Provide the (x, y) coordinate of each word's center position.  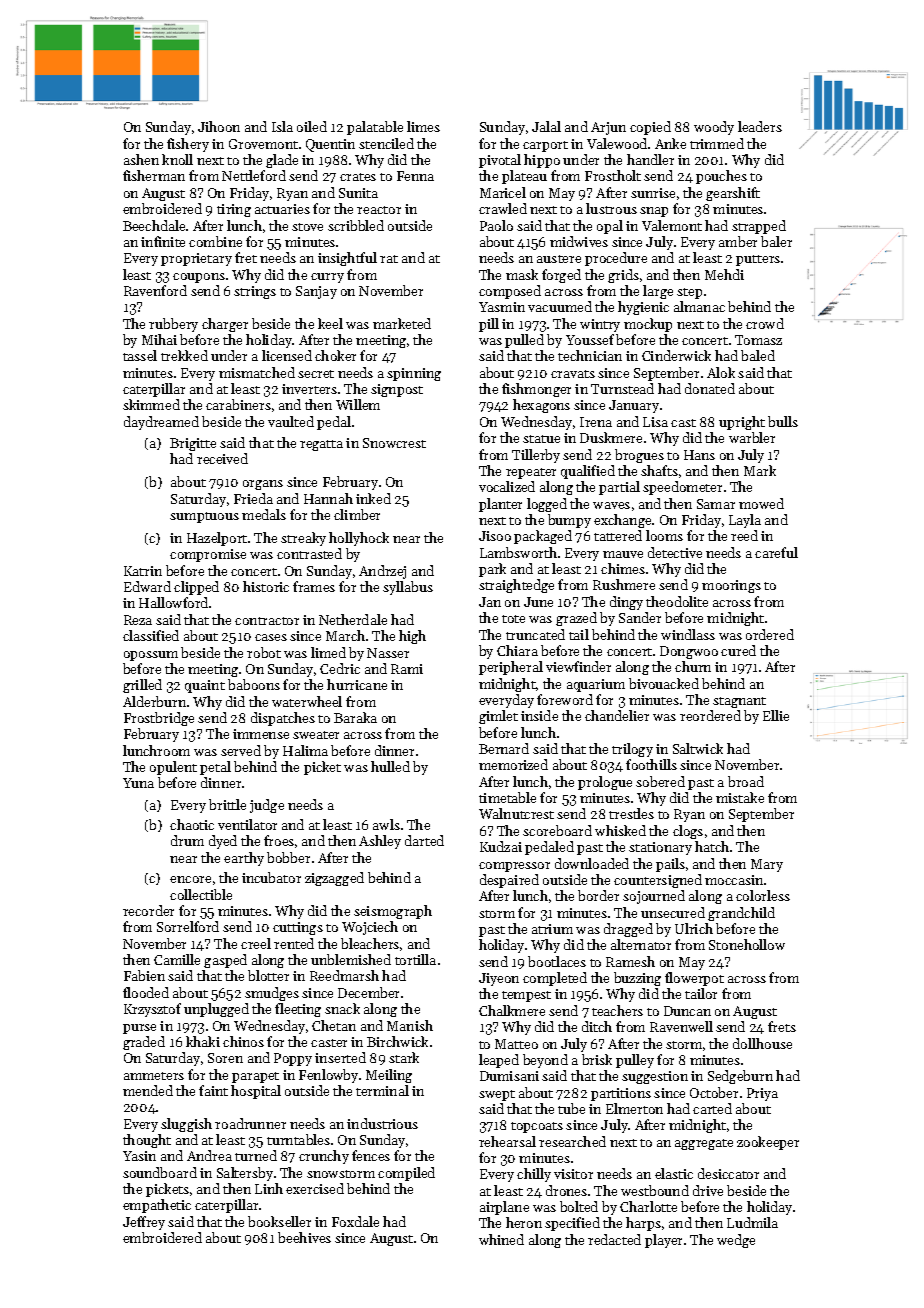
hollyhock (359, 539)
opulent (173, 768)
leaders (760, 126)
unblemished (351, 959)
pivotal (500, 161)
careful (776, 552)
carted (712, 1108)
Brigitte (193, 444)
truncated (535, 634)
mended (148, 1090)
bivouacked (664, 683)
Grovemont (263, 144)
